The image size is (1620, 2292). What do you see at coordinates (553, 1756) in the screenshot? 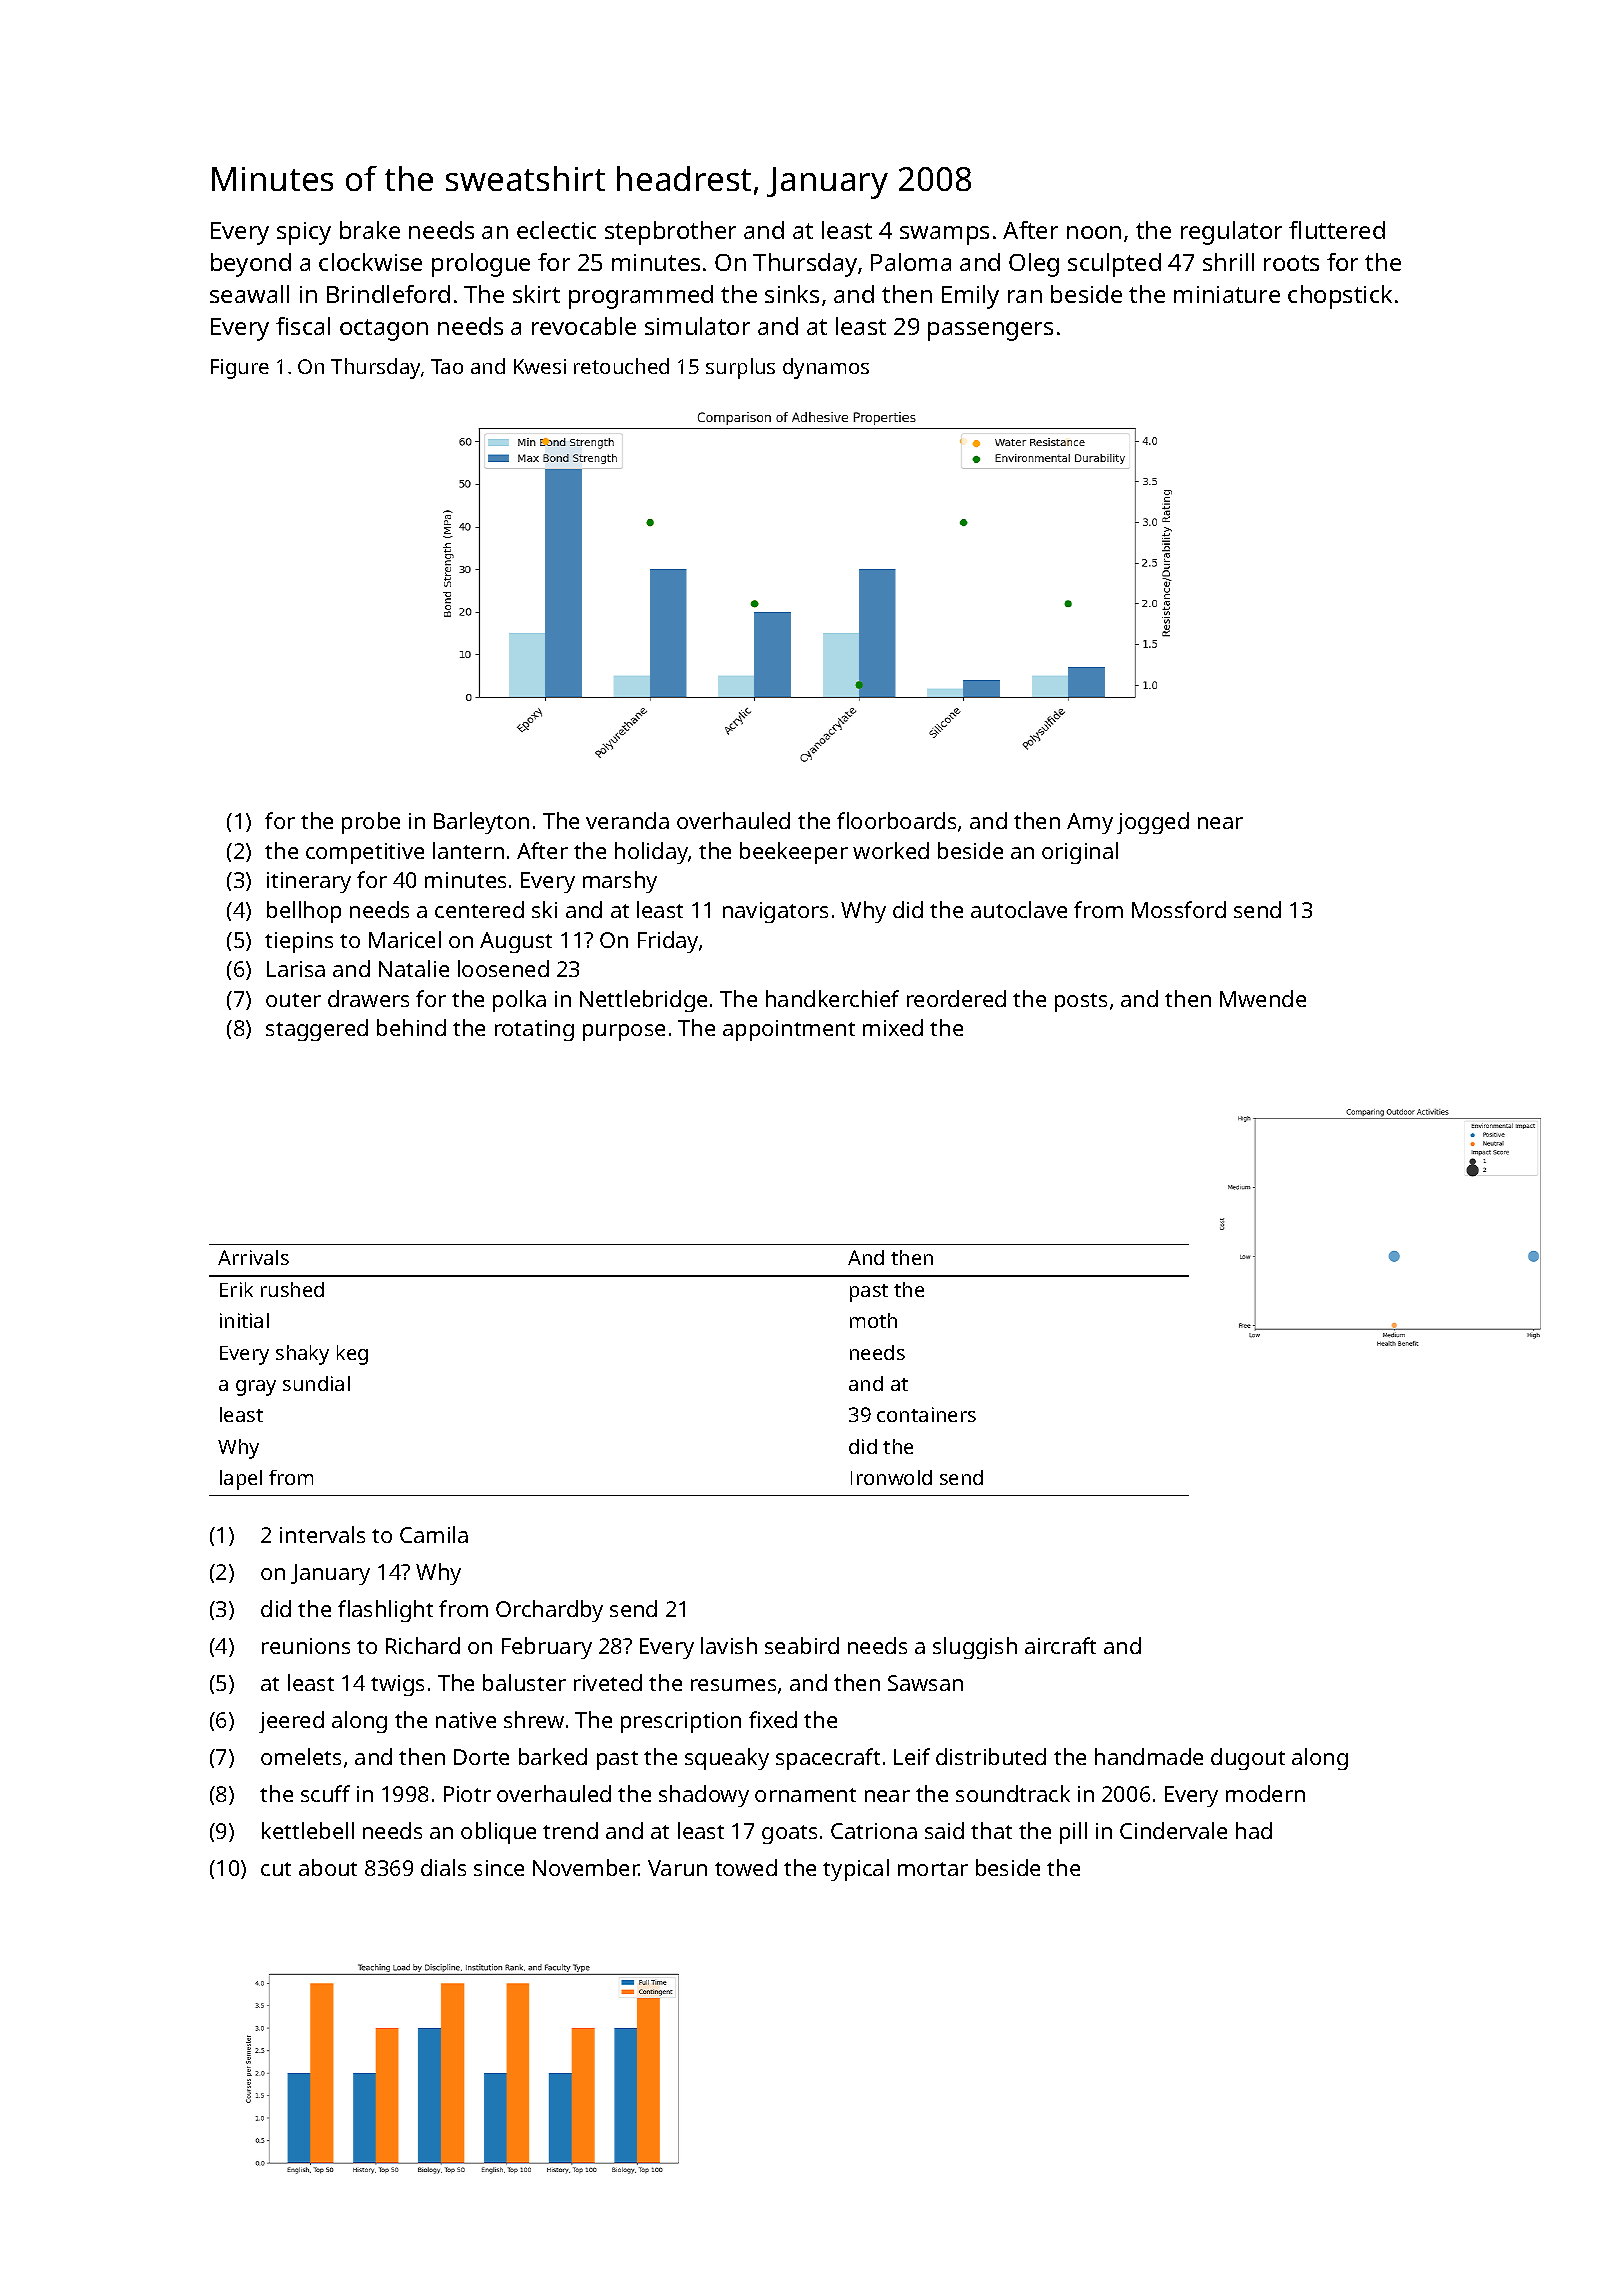
I see `barked` at bounding box center [553, 1756].
